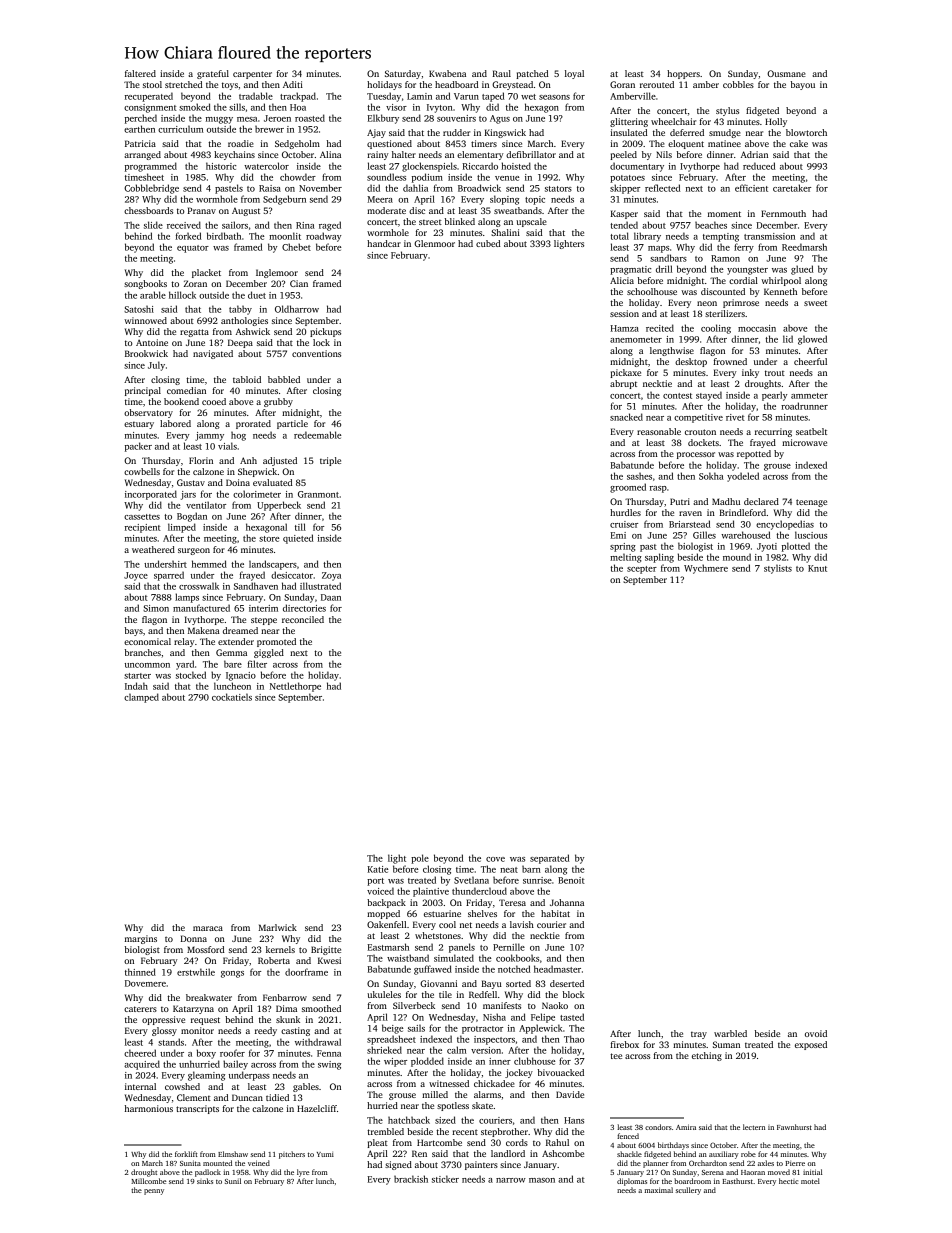 This screenshot has width=952, height=1233. I want to click on caterers, so click(140, 1009).
